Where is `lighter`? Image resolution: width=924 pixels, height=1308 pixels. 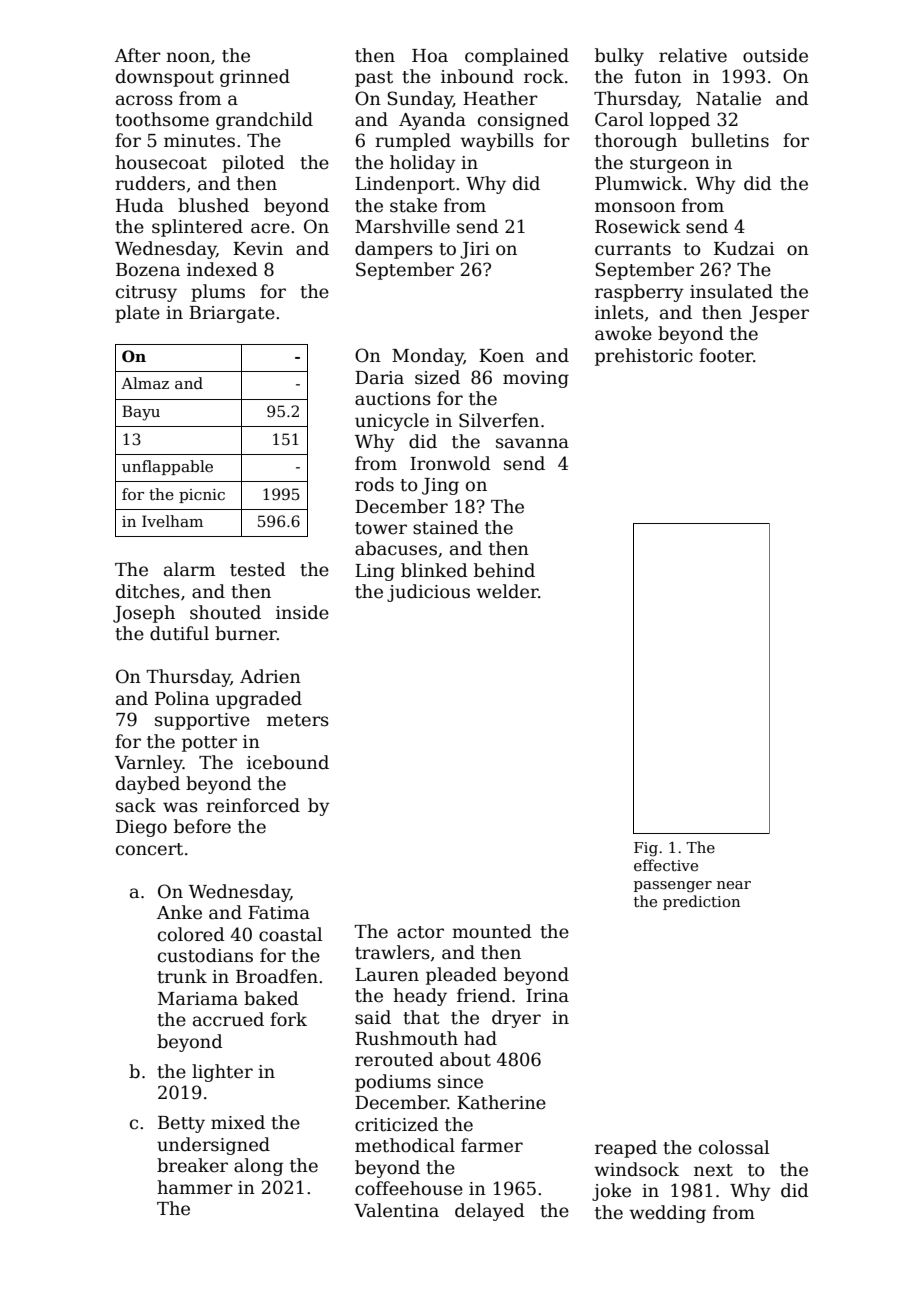 lighter is located at coordinates (222, 1073).
